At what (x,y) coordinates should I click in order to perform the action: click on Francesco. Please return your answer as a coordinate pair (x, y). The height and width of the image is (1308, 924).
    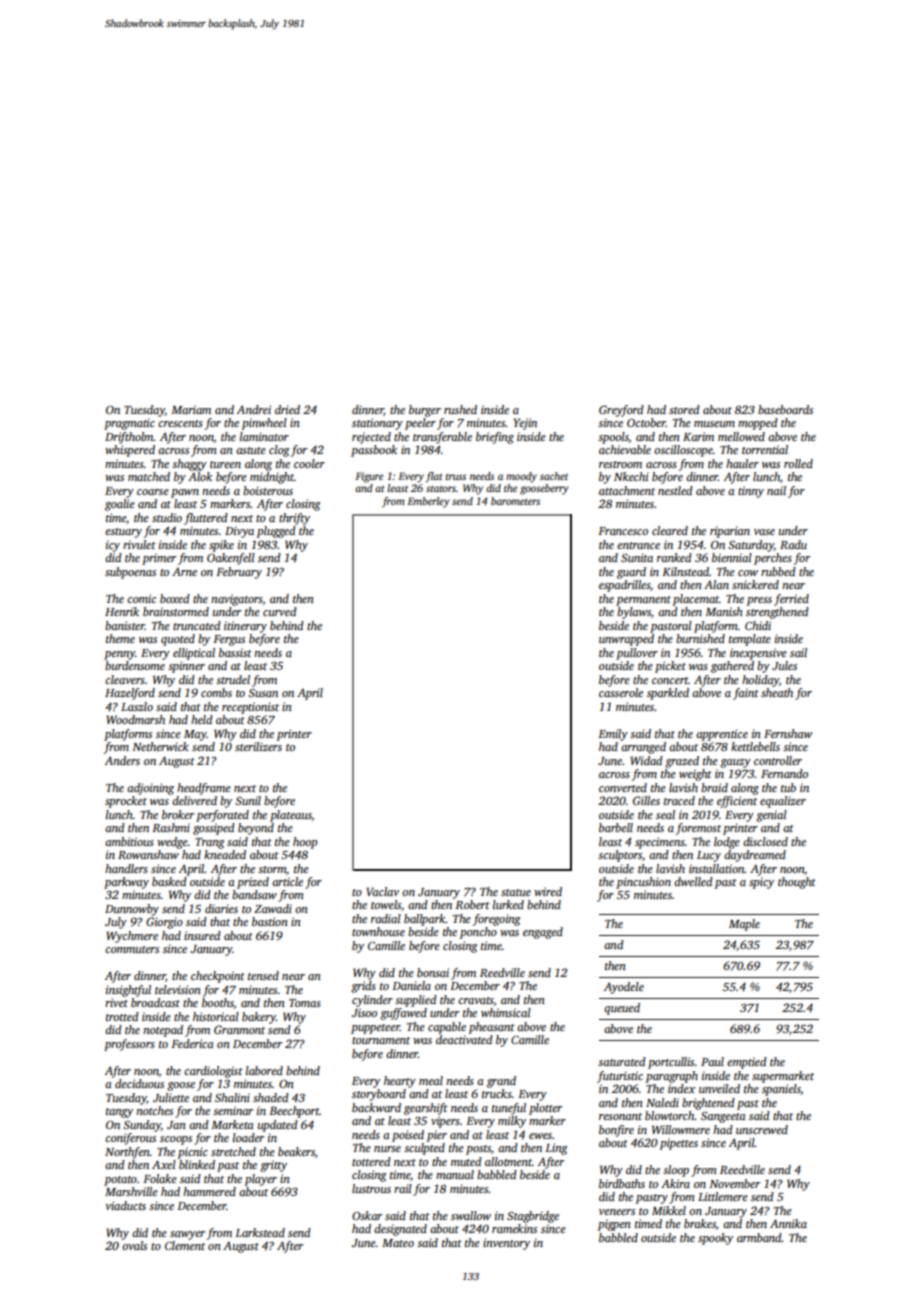
    Looking at the image, I should click on (623, 531).
